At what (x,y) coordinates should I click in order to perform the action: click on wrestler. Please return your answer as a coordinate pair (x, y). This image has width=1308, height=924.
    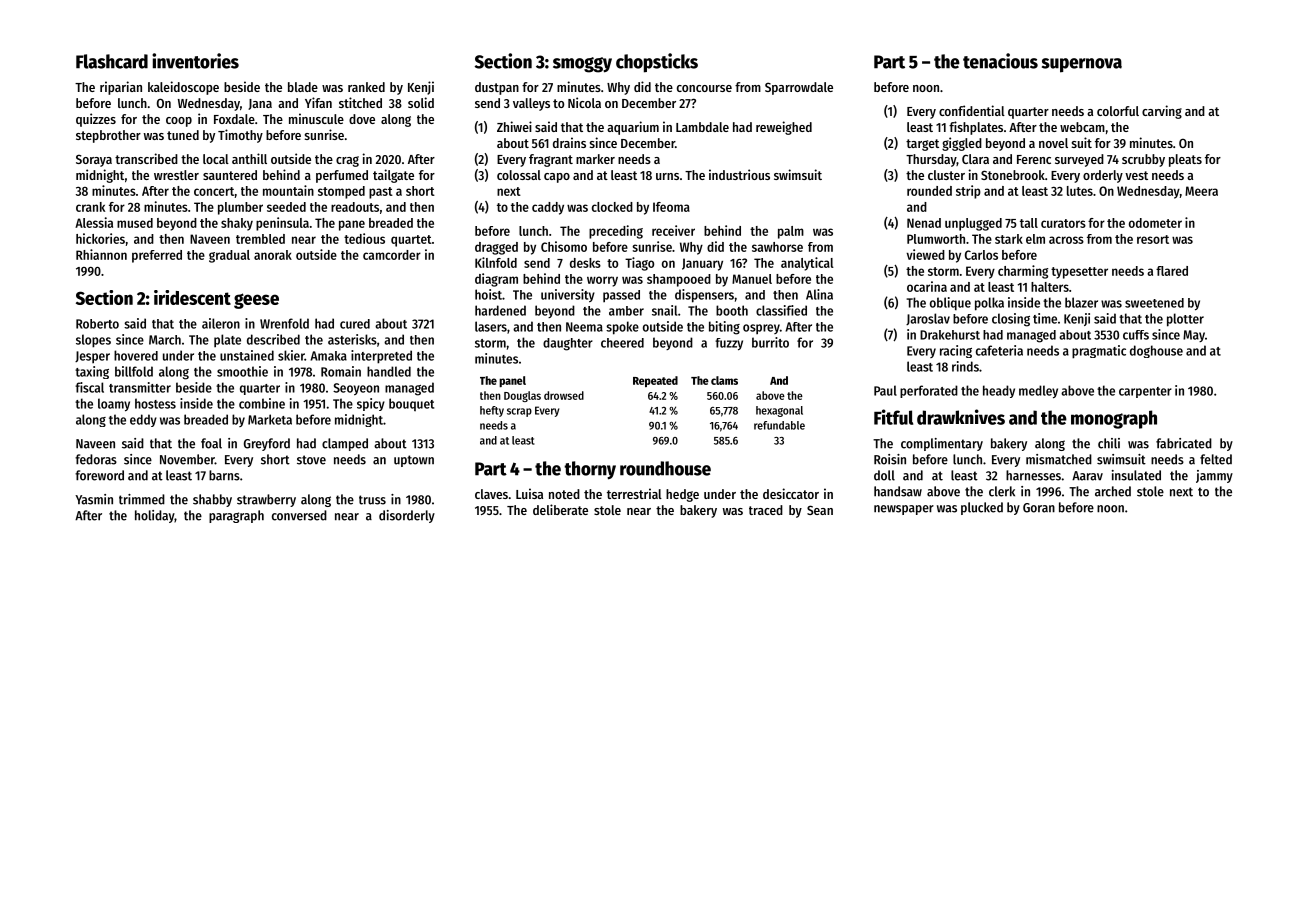
    Looking at the image, I should click on (176, 175).
